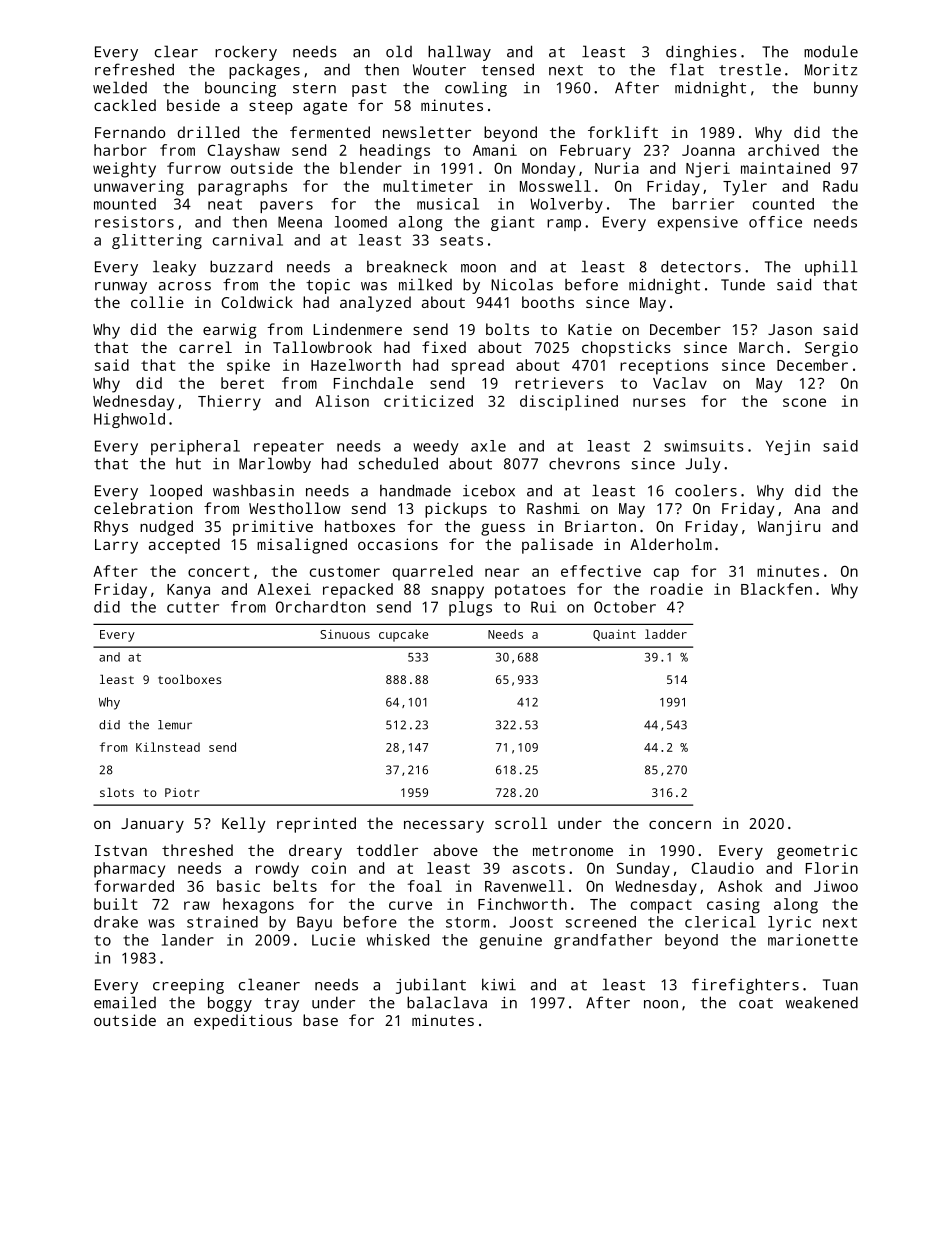 This document has width=952, height=1233. I want to click on analyzed, so click(375, 304).
